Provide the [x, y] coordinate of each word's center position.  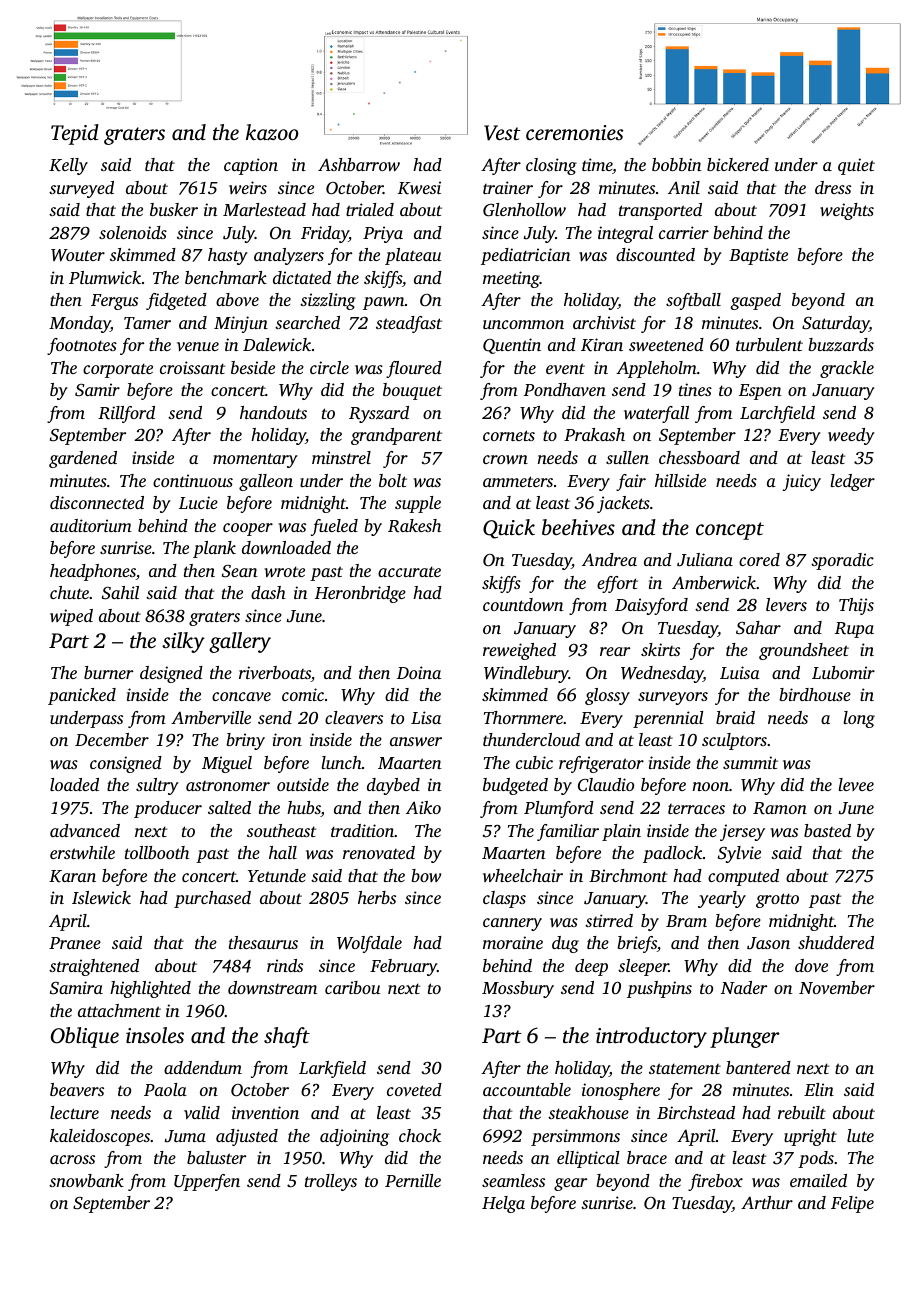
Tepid [75, 134]
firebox [715, 1182]
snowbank [86, 1180]
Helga [503, 1204]
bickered [738, 164]
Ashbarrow [359, 164]
